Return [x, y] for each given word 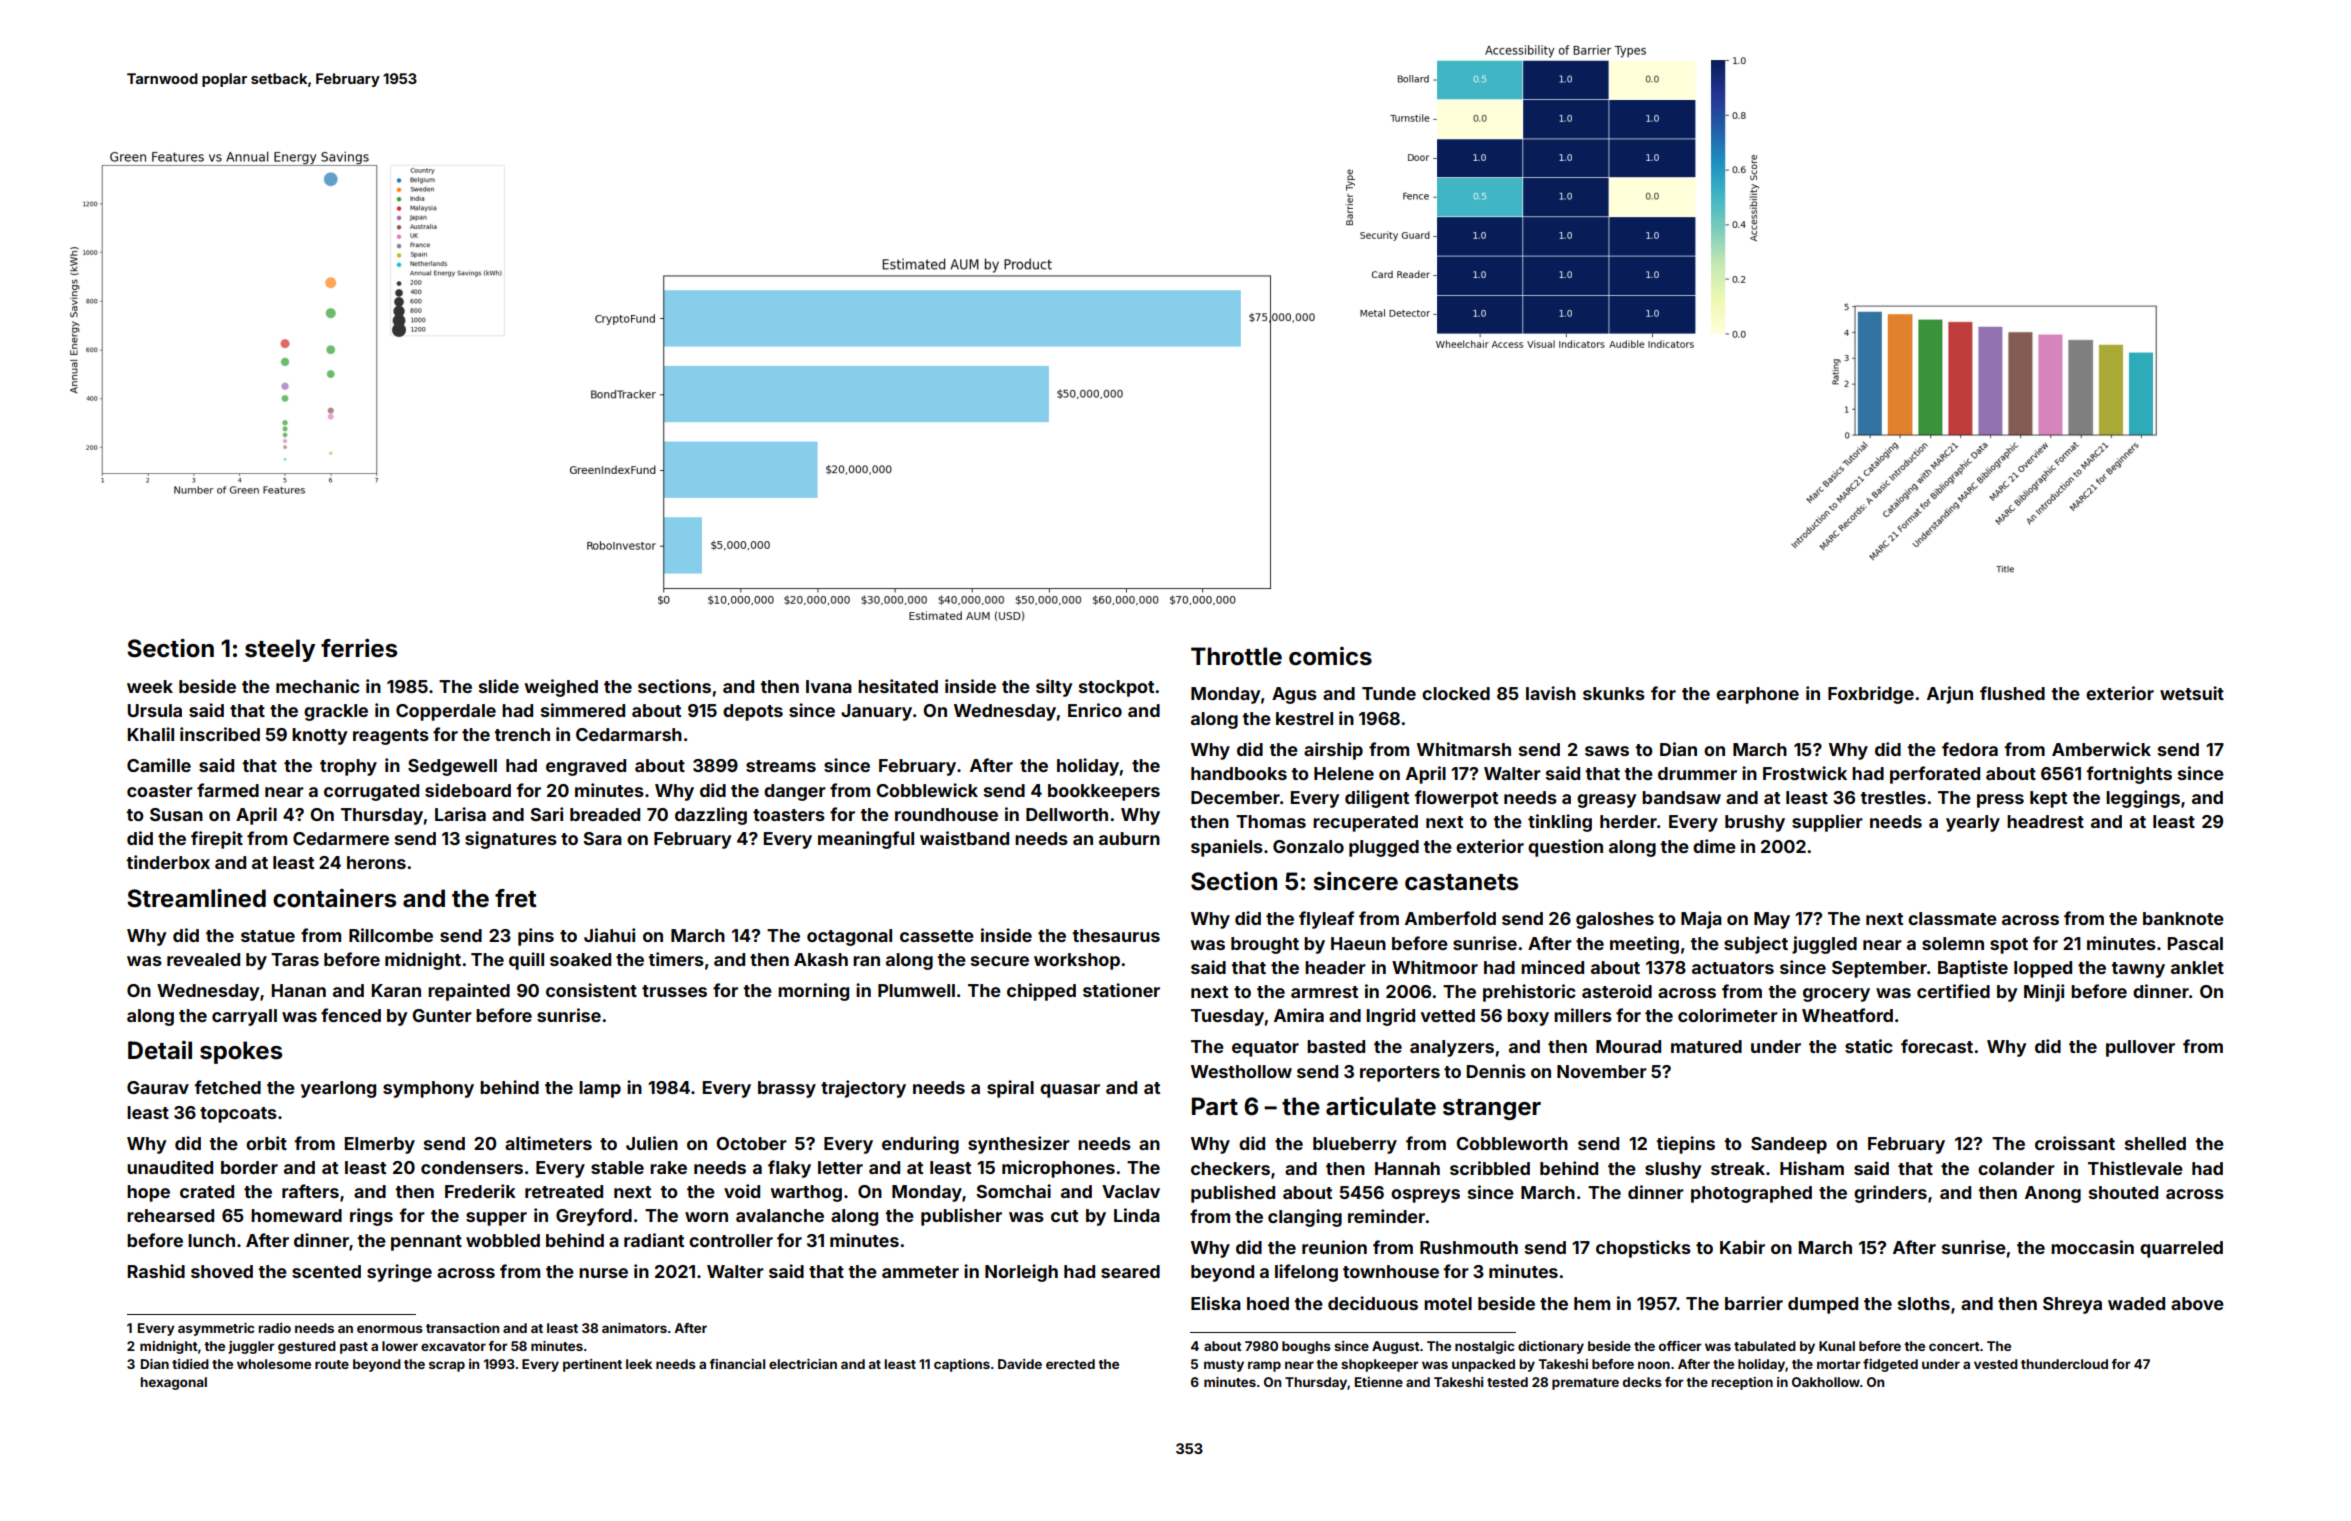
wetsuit [2192, 693]
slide [499, 686]
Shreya [2072, 1305]
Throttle [1236, 656]
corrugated [371, 792]
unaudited [170, 1167]
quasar [1070, 1091]
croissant [2075, 1143]
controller [731, 1240]
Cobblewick [927, 790]
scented [326, 1271]
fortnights [2129, 775]
